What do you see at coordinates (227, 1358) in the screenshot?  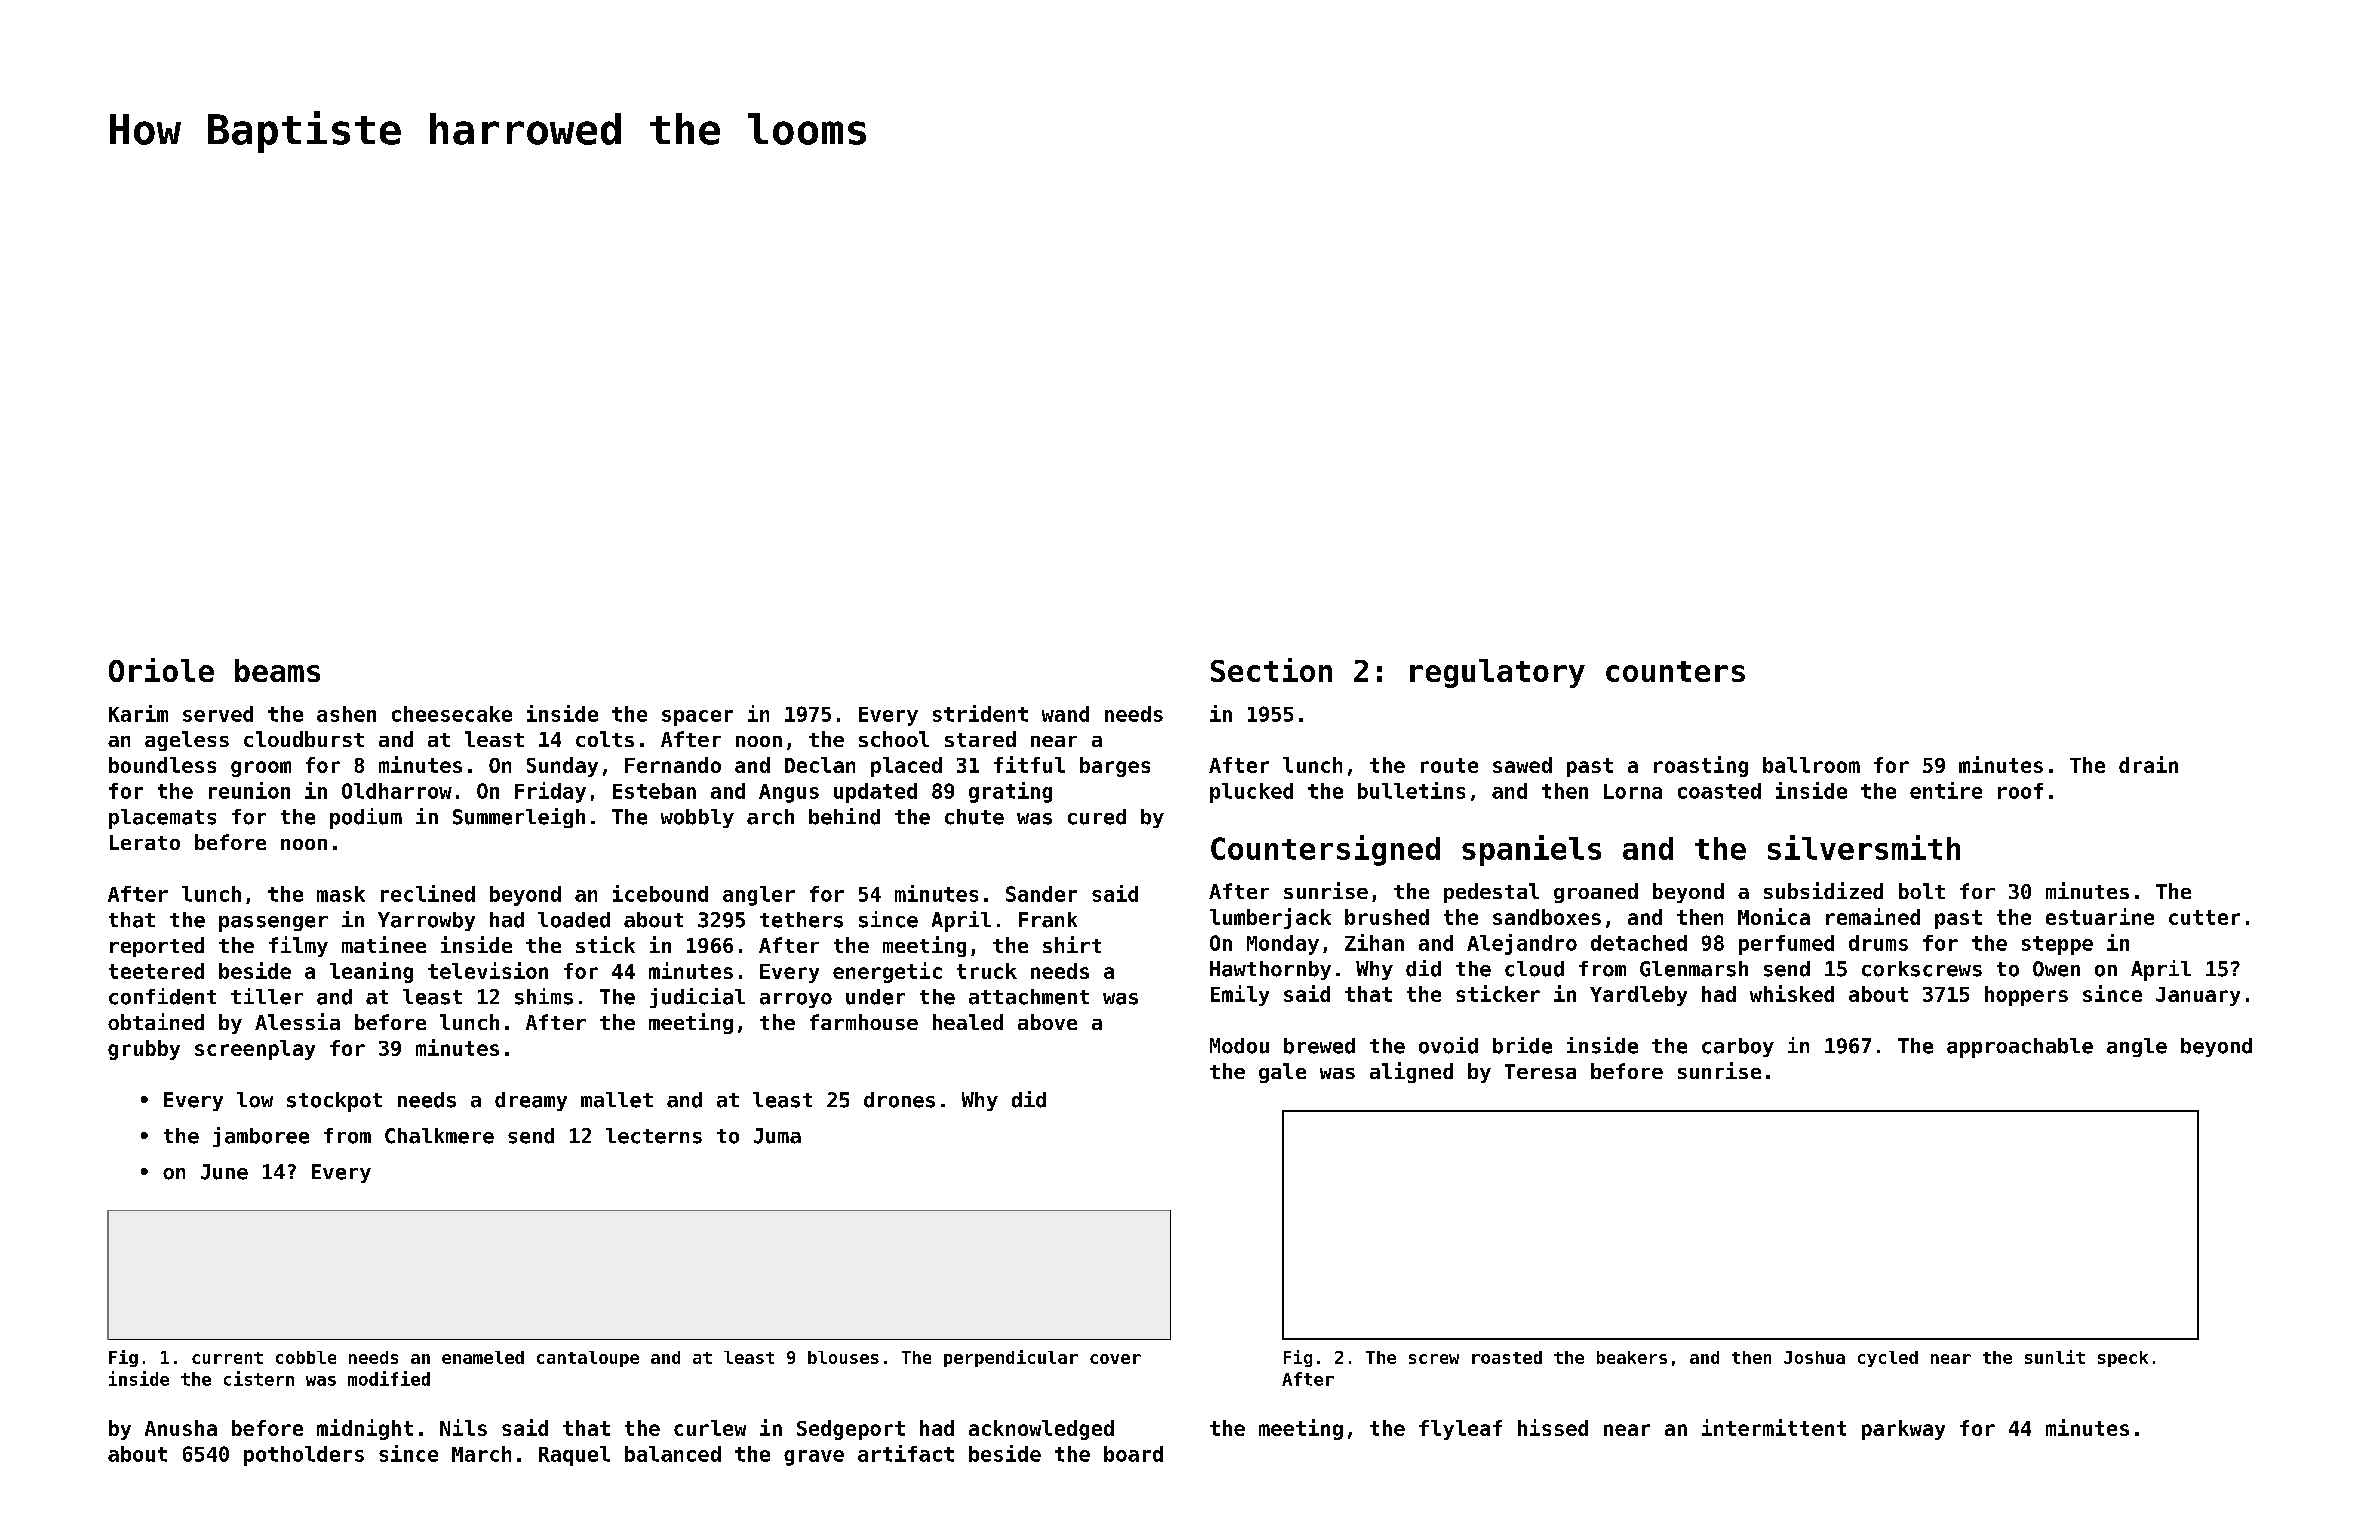 I see `current` at bounding box center [227, 1358].
